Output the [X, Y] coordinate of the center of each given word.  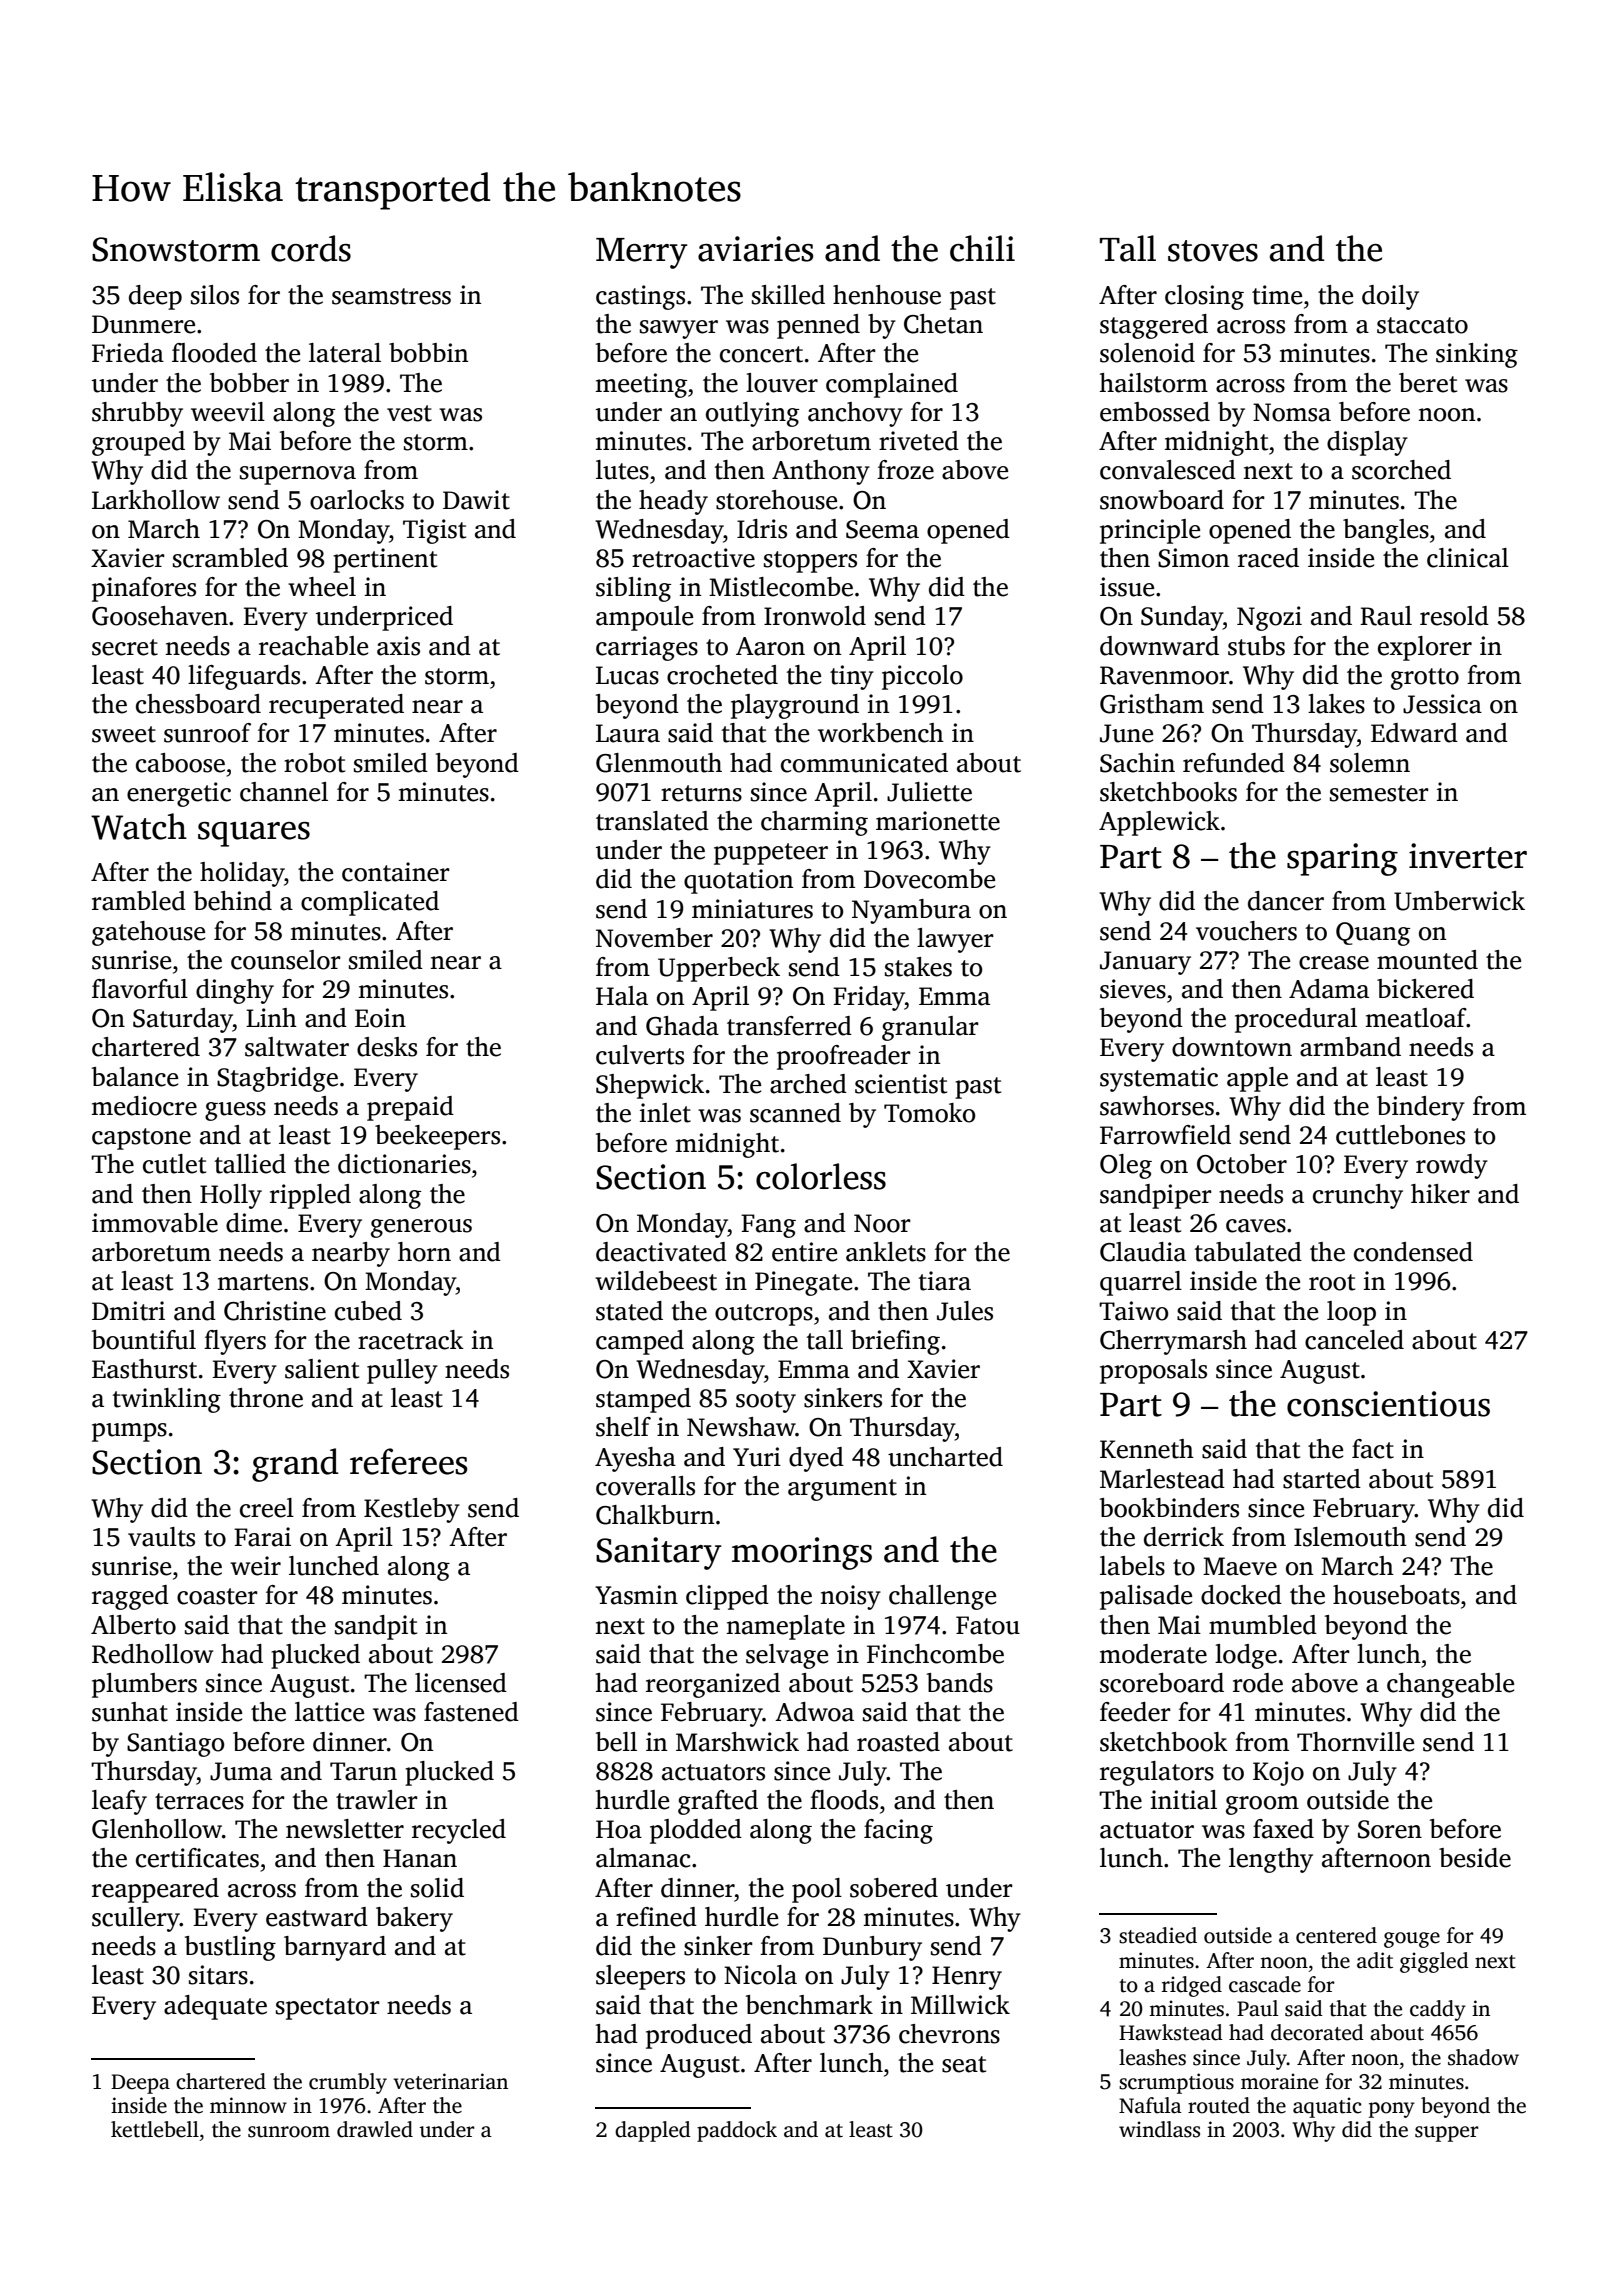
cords [311, 248]
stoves [1213, 251]
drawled [375, 2129]
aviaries [755, 249]
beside [1475, 1858]
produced [699, 2036]
